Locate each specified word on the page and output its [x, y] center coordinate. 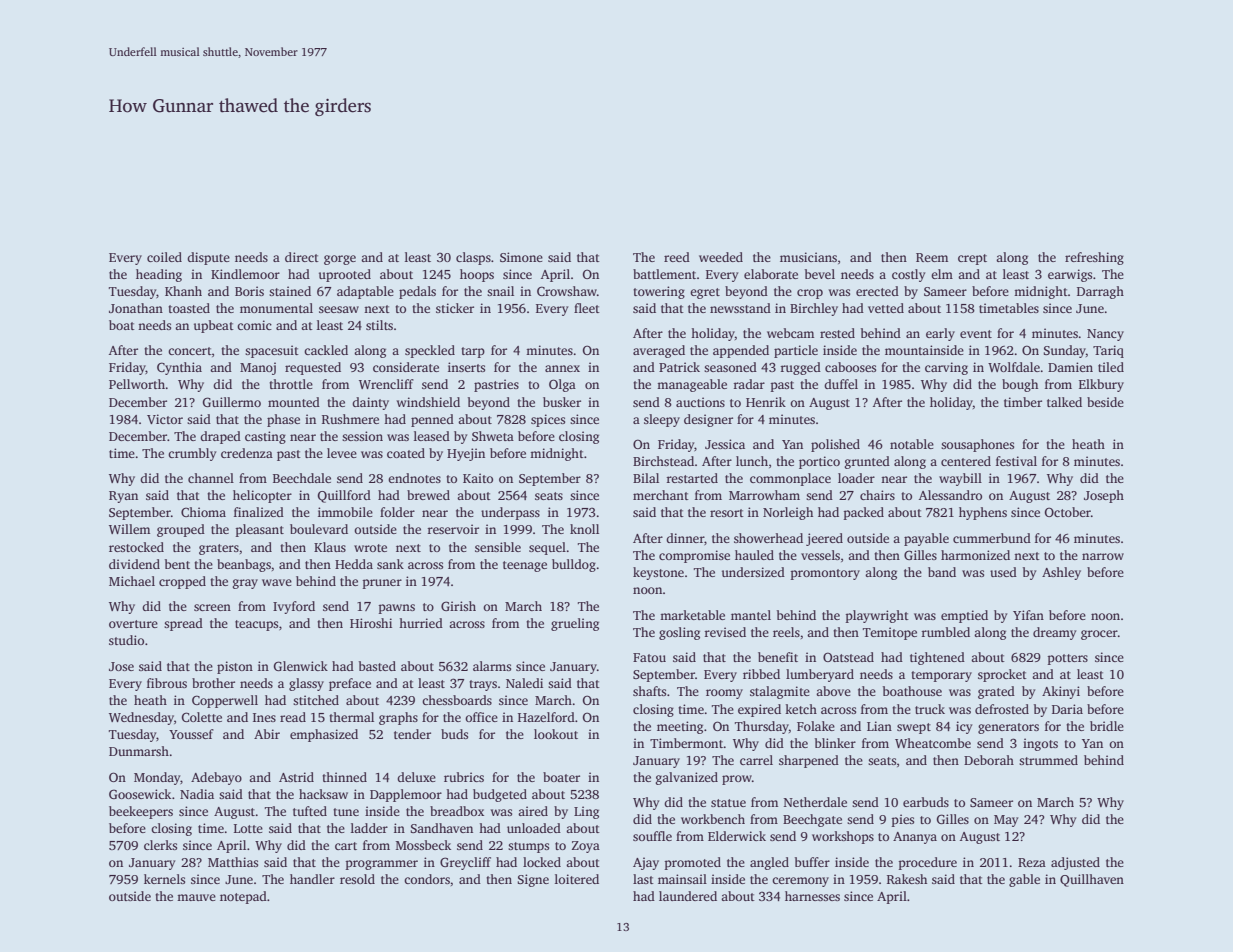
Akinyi [1061, 692]
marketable [692, 615]
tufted [310, 811]
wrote [370, 548]
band [942, 572]
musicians [808, 257]
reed [677, 257]
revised [725, 632]
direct [302, 257]
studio [126, 640]
